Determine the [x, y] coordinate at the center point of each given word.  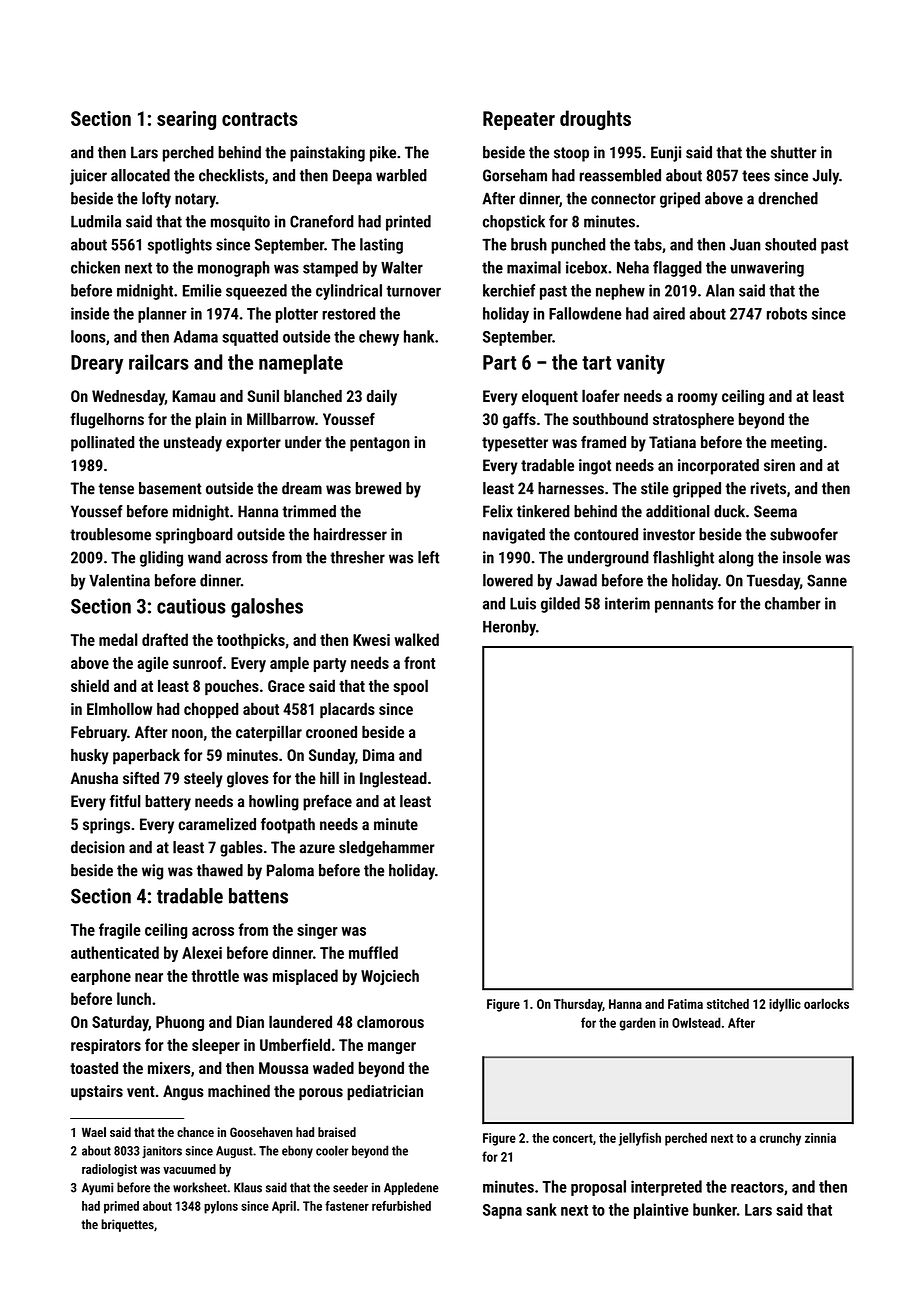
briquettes [127, 1225]
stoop [571, 154]
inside [90, 313]
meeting [796, 444]
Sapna [502, 1211]
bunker [715, 1209]
